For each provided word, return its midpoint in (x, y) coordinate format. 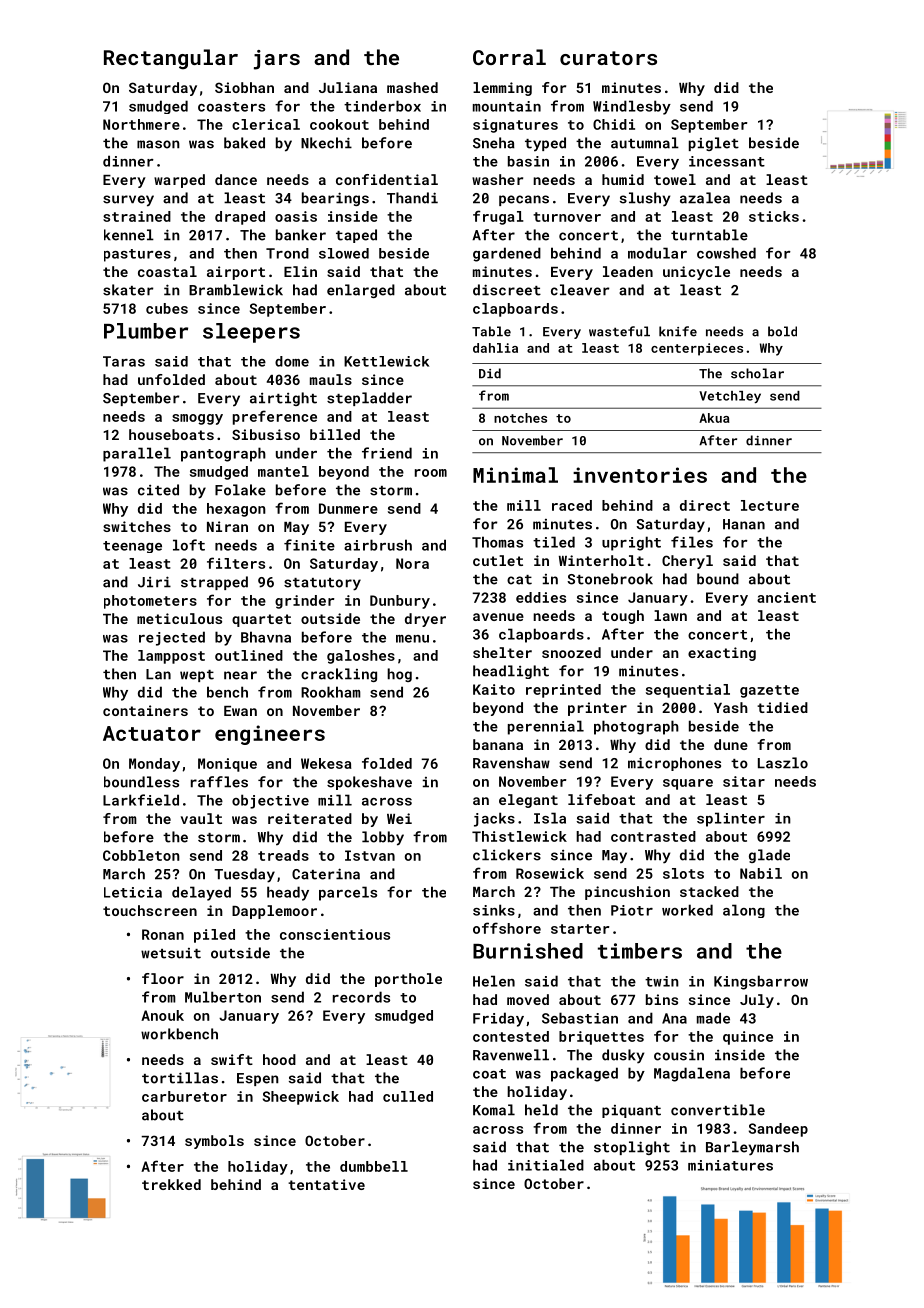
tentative (326, 1184)
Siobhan (244, 87)
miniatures (730, 1165)
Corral (509, 57)
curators (608, 58)
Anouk (162, 1015)
